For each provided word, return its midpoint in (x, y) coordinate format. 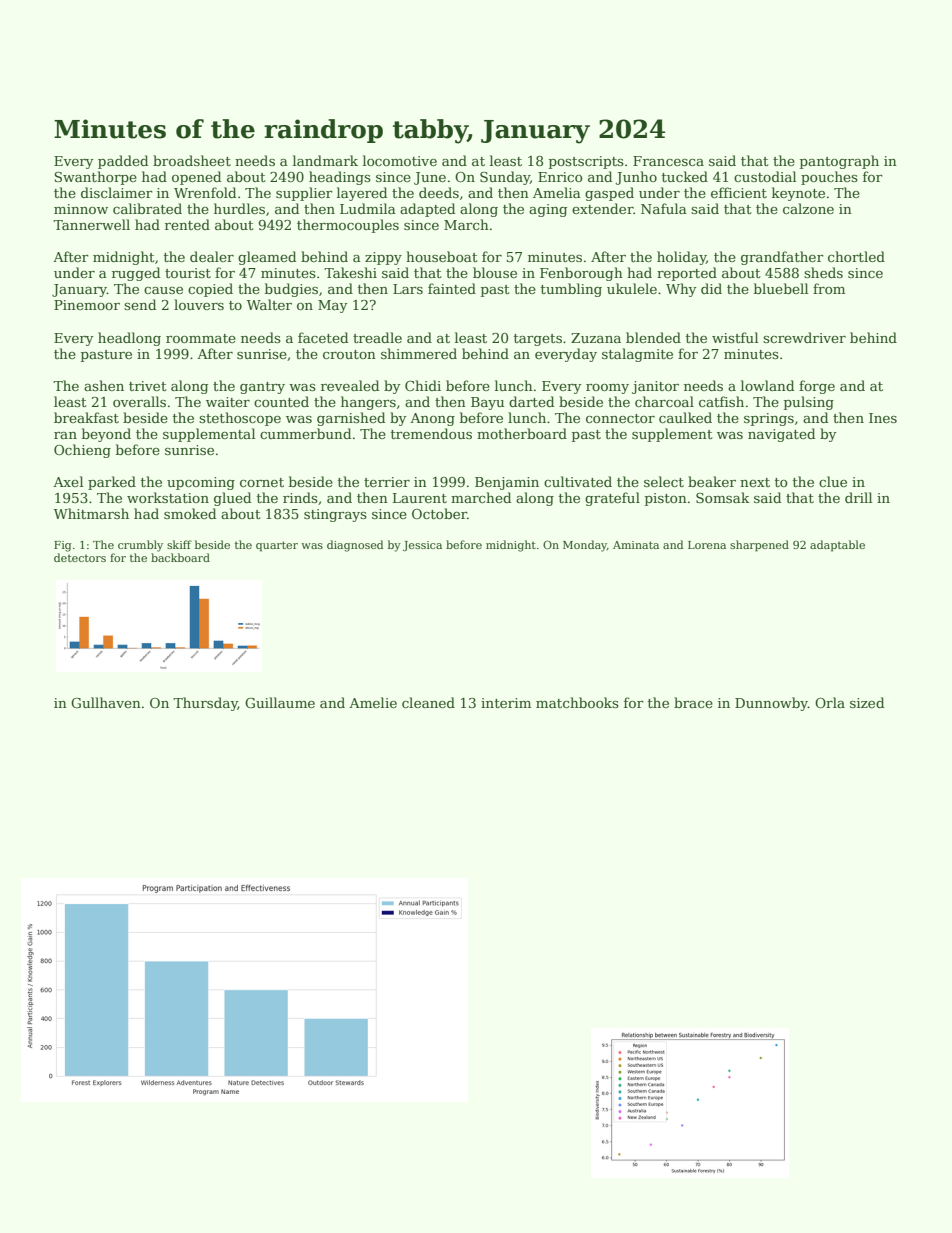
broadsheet (192, 160)
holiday (681, 258)
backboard (180, 557)
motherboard (522, 433)
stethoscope (240, 419)
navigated (781, 435)
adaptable (837, 546)
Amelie (373, 702)
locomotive (400, 160)
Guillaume (280, 702)
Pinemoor (87, 305)
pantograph (839, 162)
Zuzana (596, 338)
